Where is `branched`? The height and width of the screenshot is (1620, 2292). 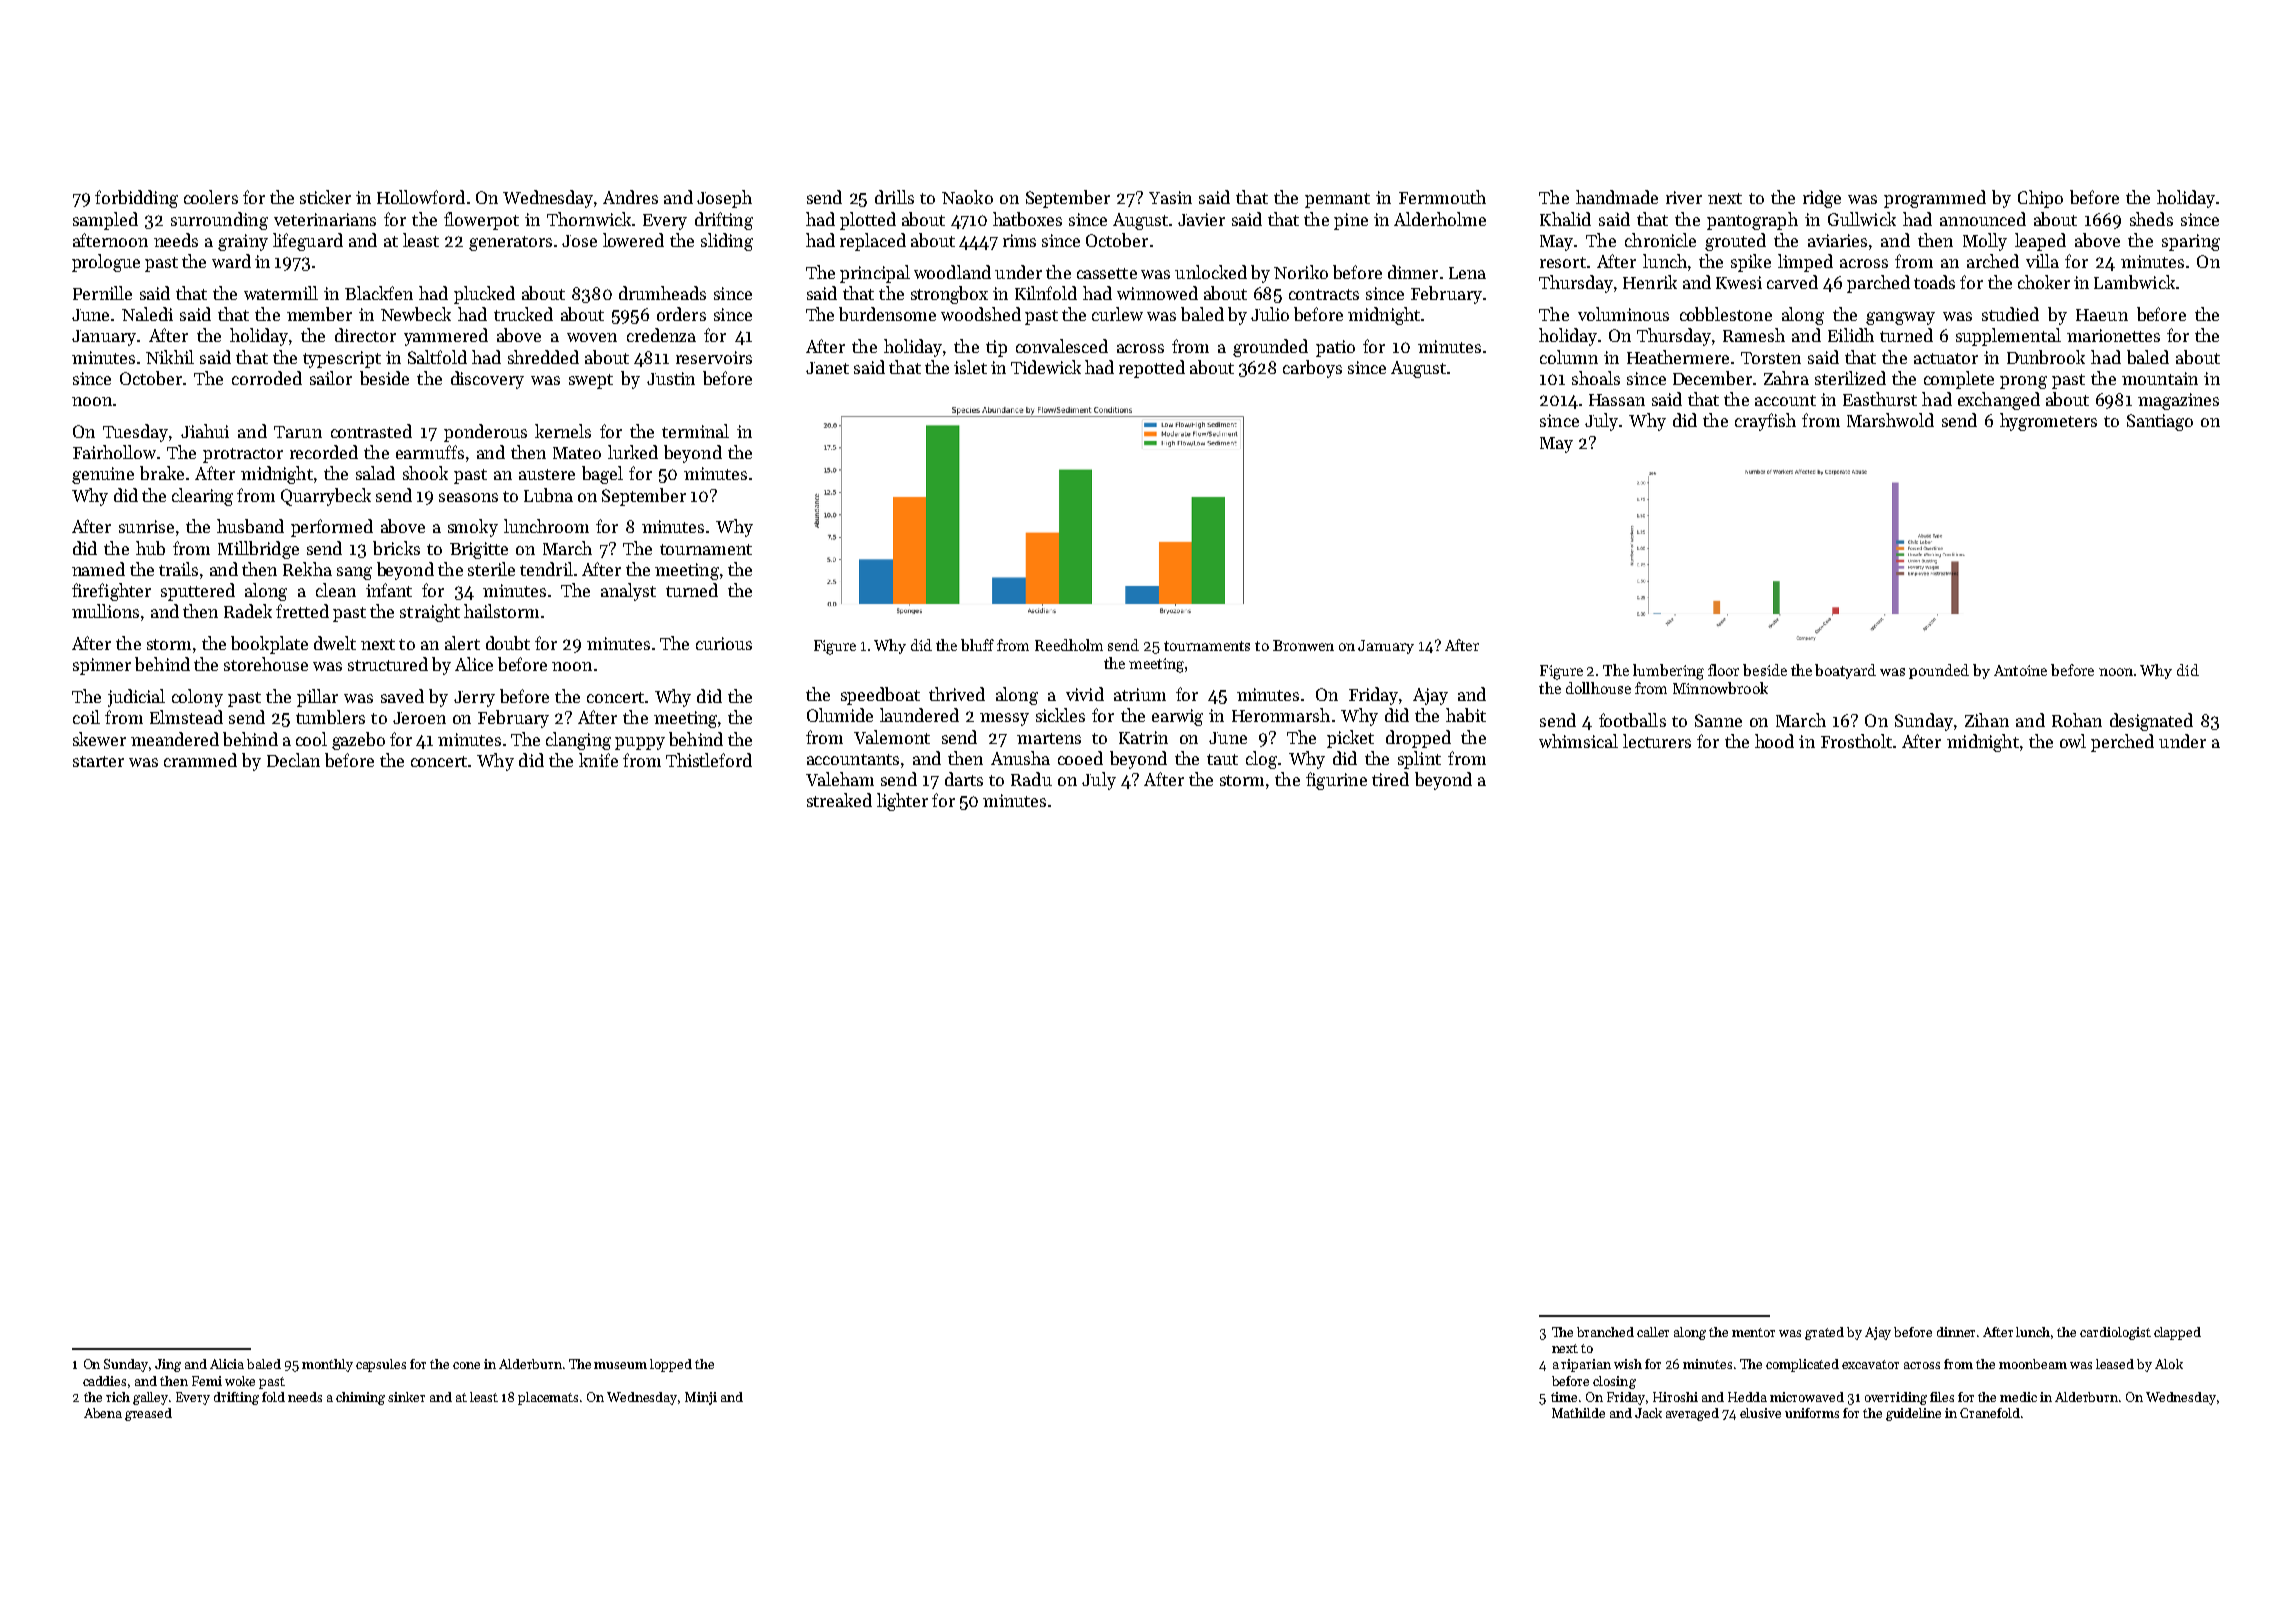
branched is located at coordinates (1605, 1332).
